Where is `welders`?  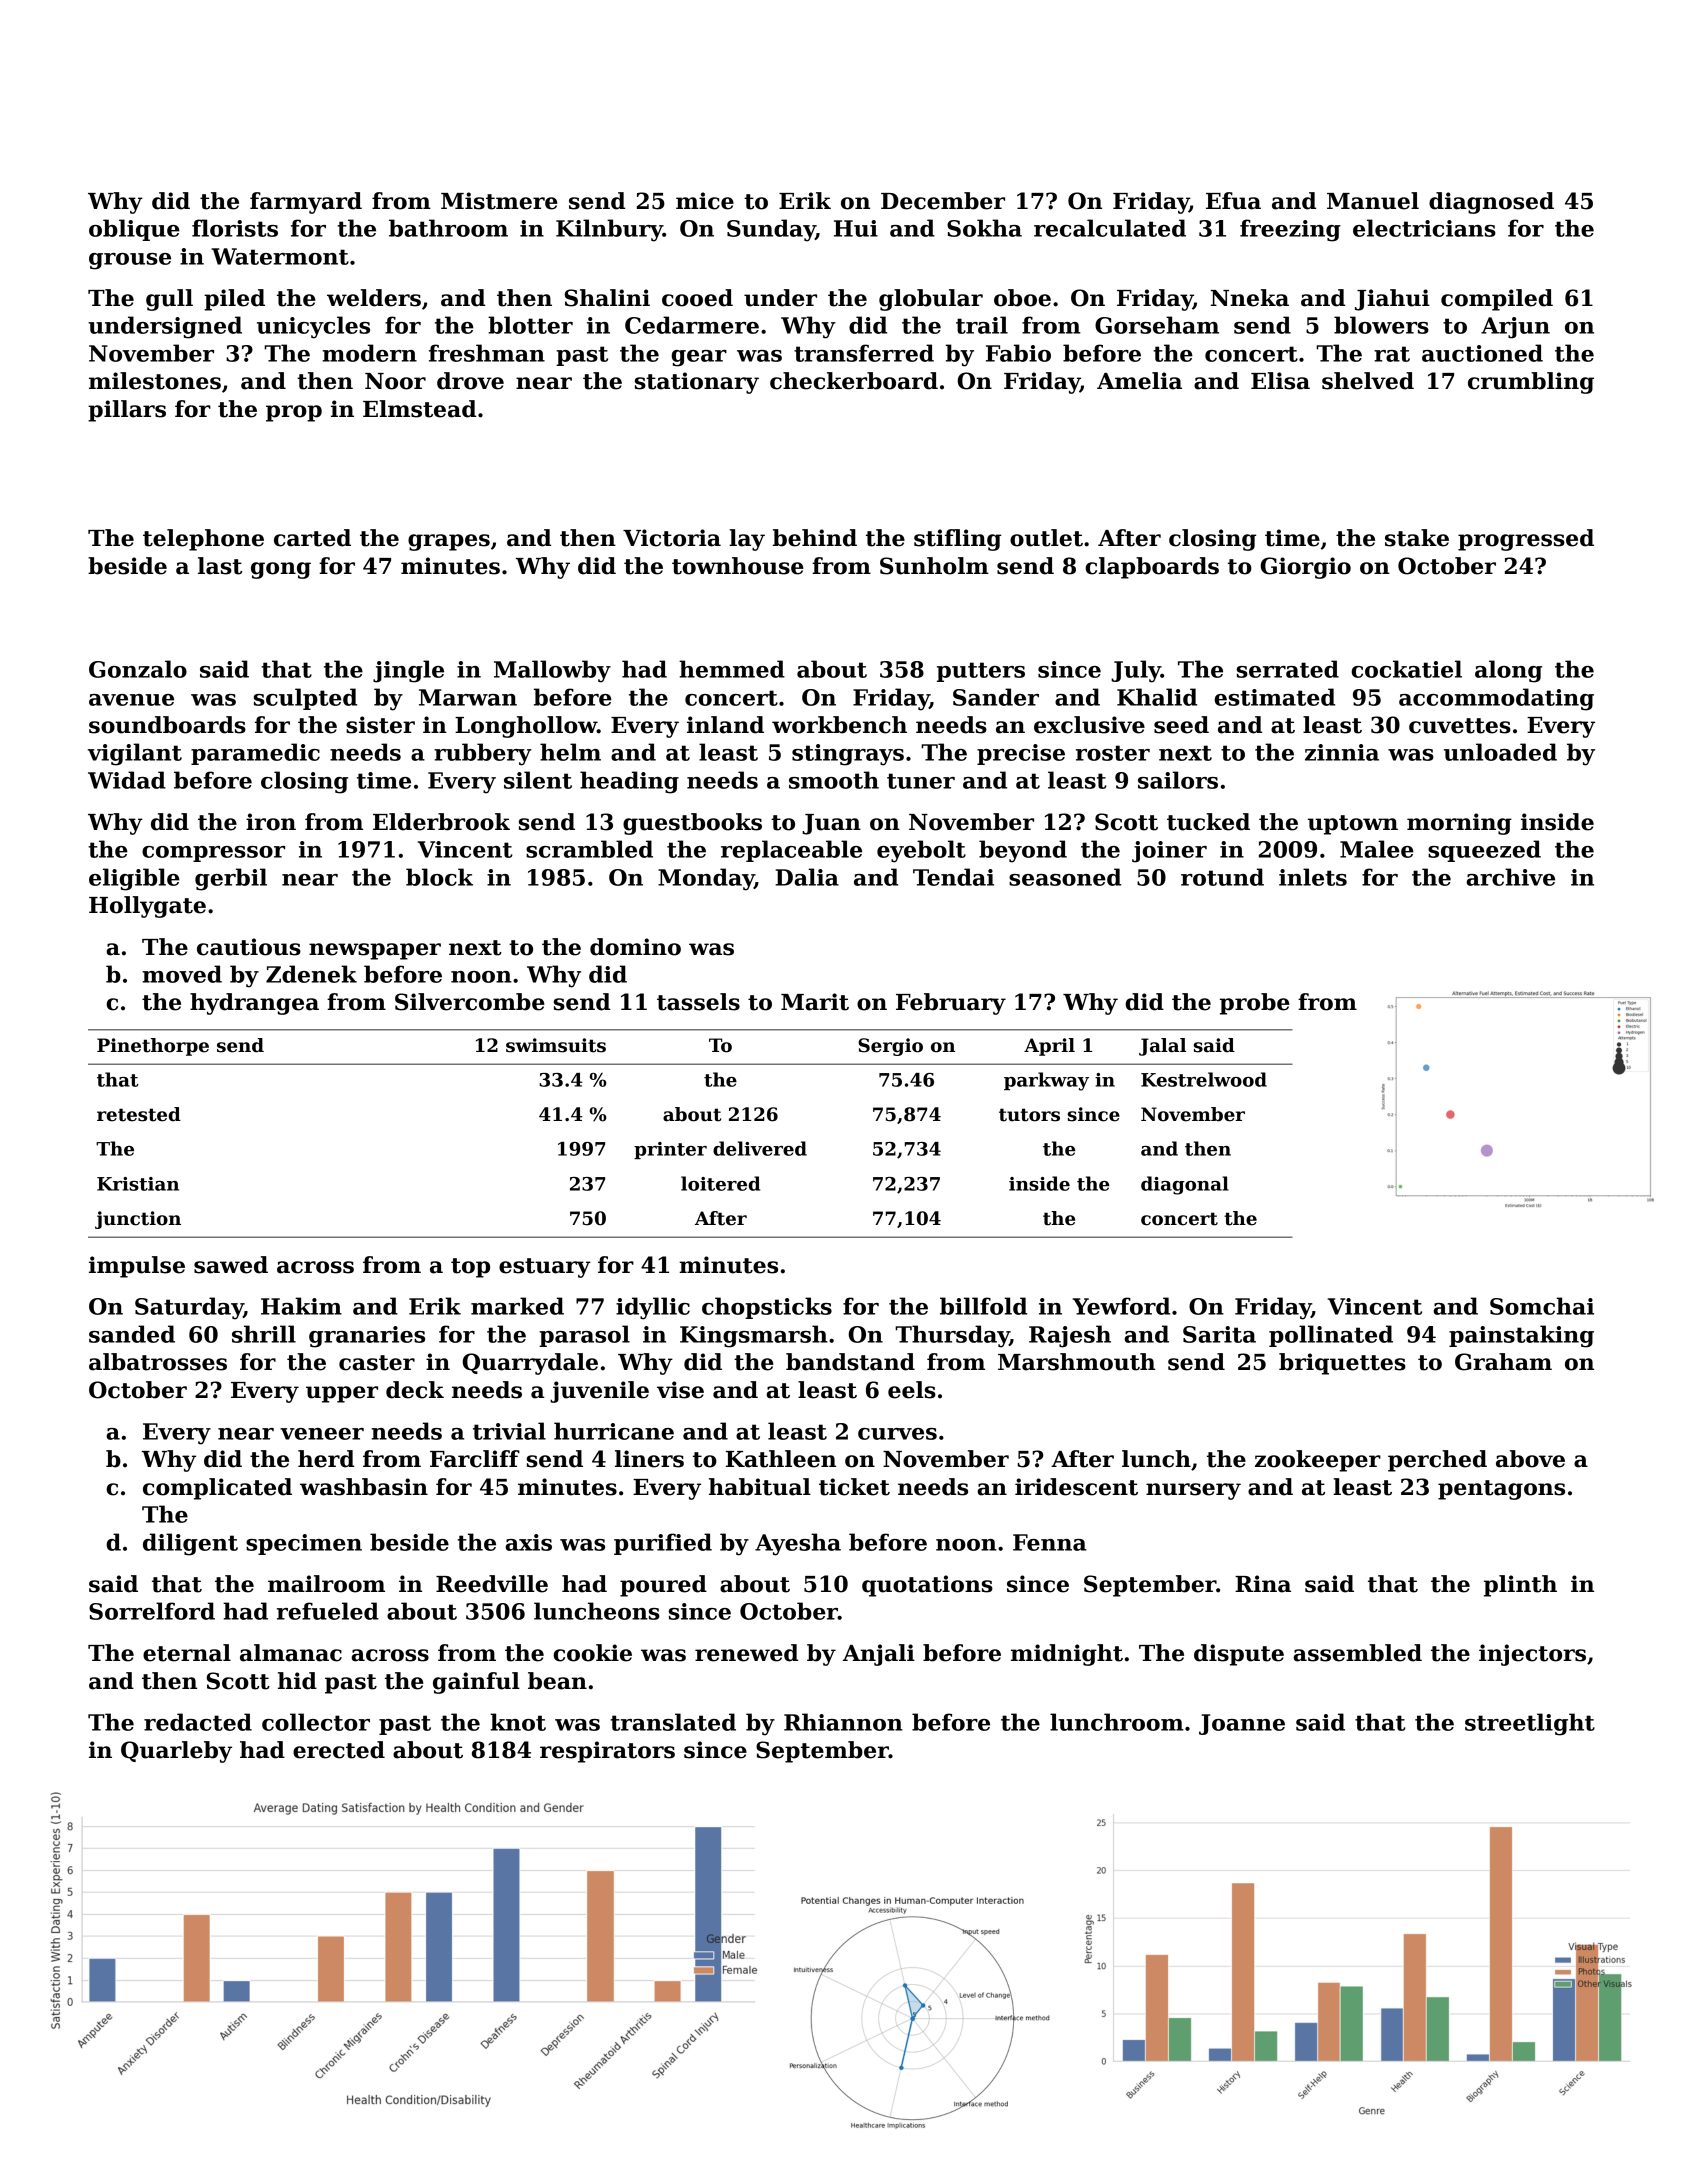
welders is located at coordinates (374, 298).
